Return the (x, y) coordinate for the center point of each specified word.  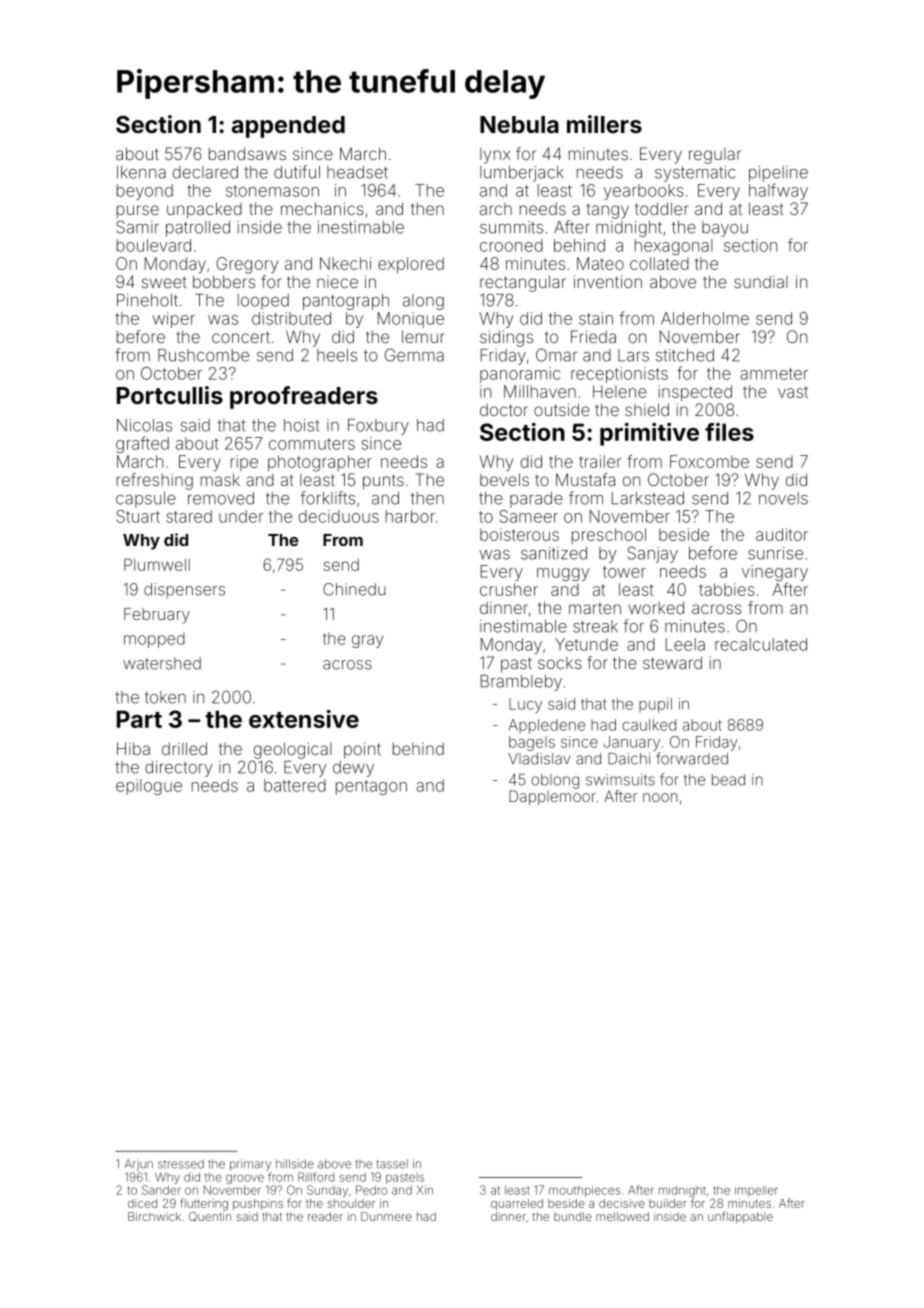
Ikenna (141, 172)
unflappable (740, 1217)
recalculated (761, 644)
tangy (608, 211)
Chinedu (354, 589)
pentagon (371, 787)
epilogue (149, 787)
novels (783, 498)
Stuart (138, 516)
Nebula (519, 124)
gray (367, 641)
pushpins (258, 1204)
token (165, 697)
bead (728, 780)
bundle (573, 1216)
